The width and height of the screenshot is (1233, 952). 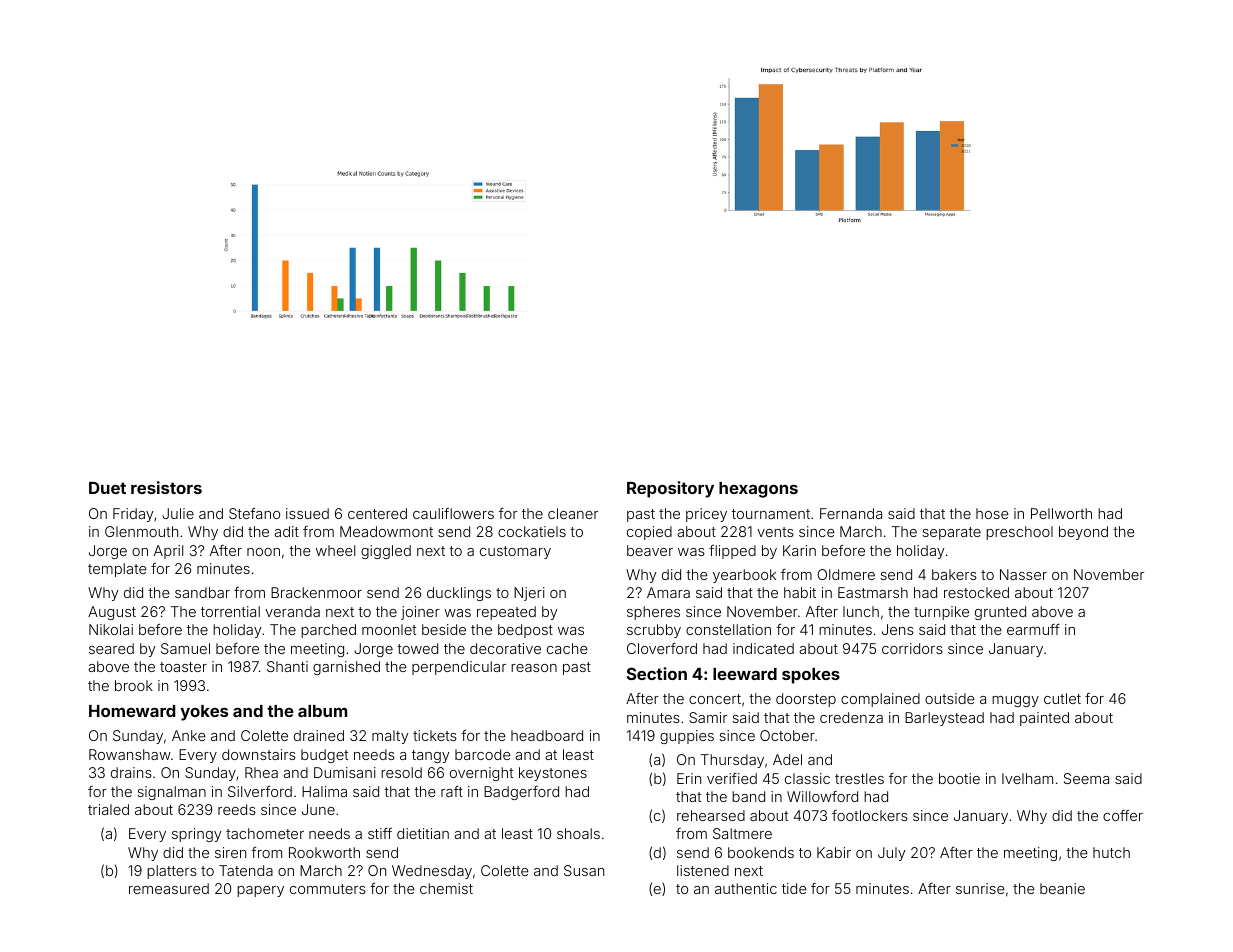 I want to click on hexagons, so click(x=758, y=490).
